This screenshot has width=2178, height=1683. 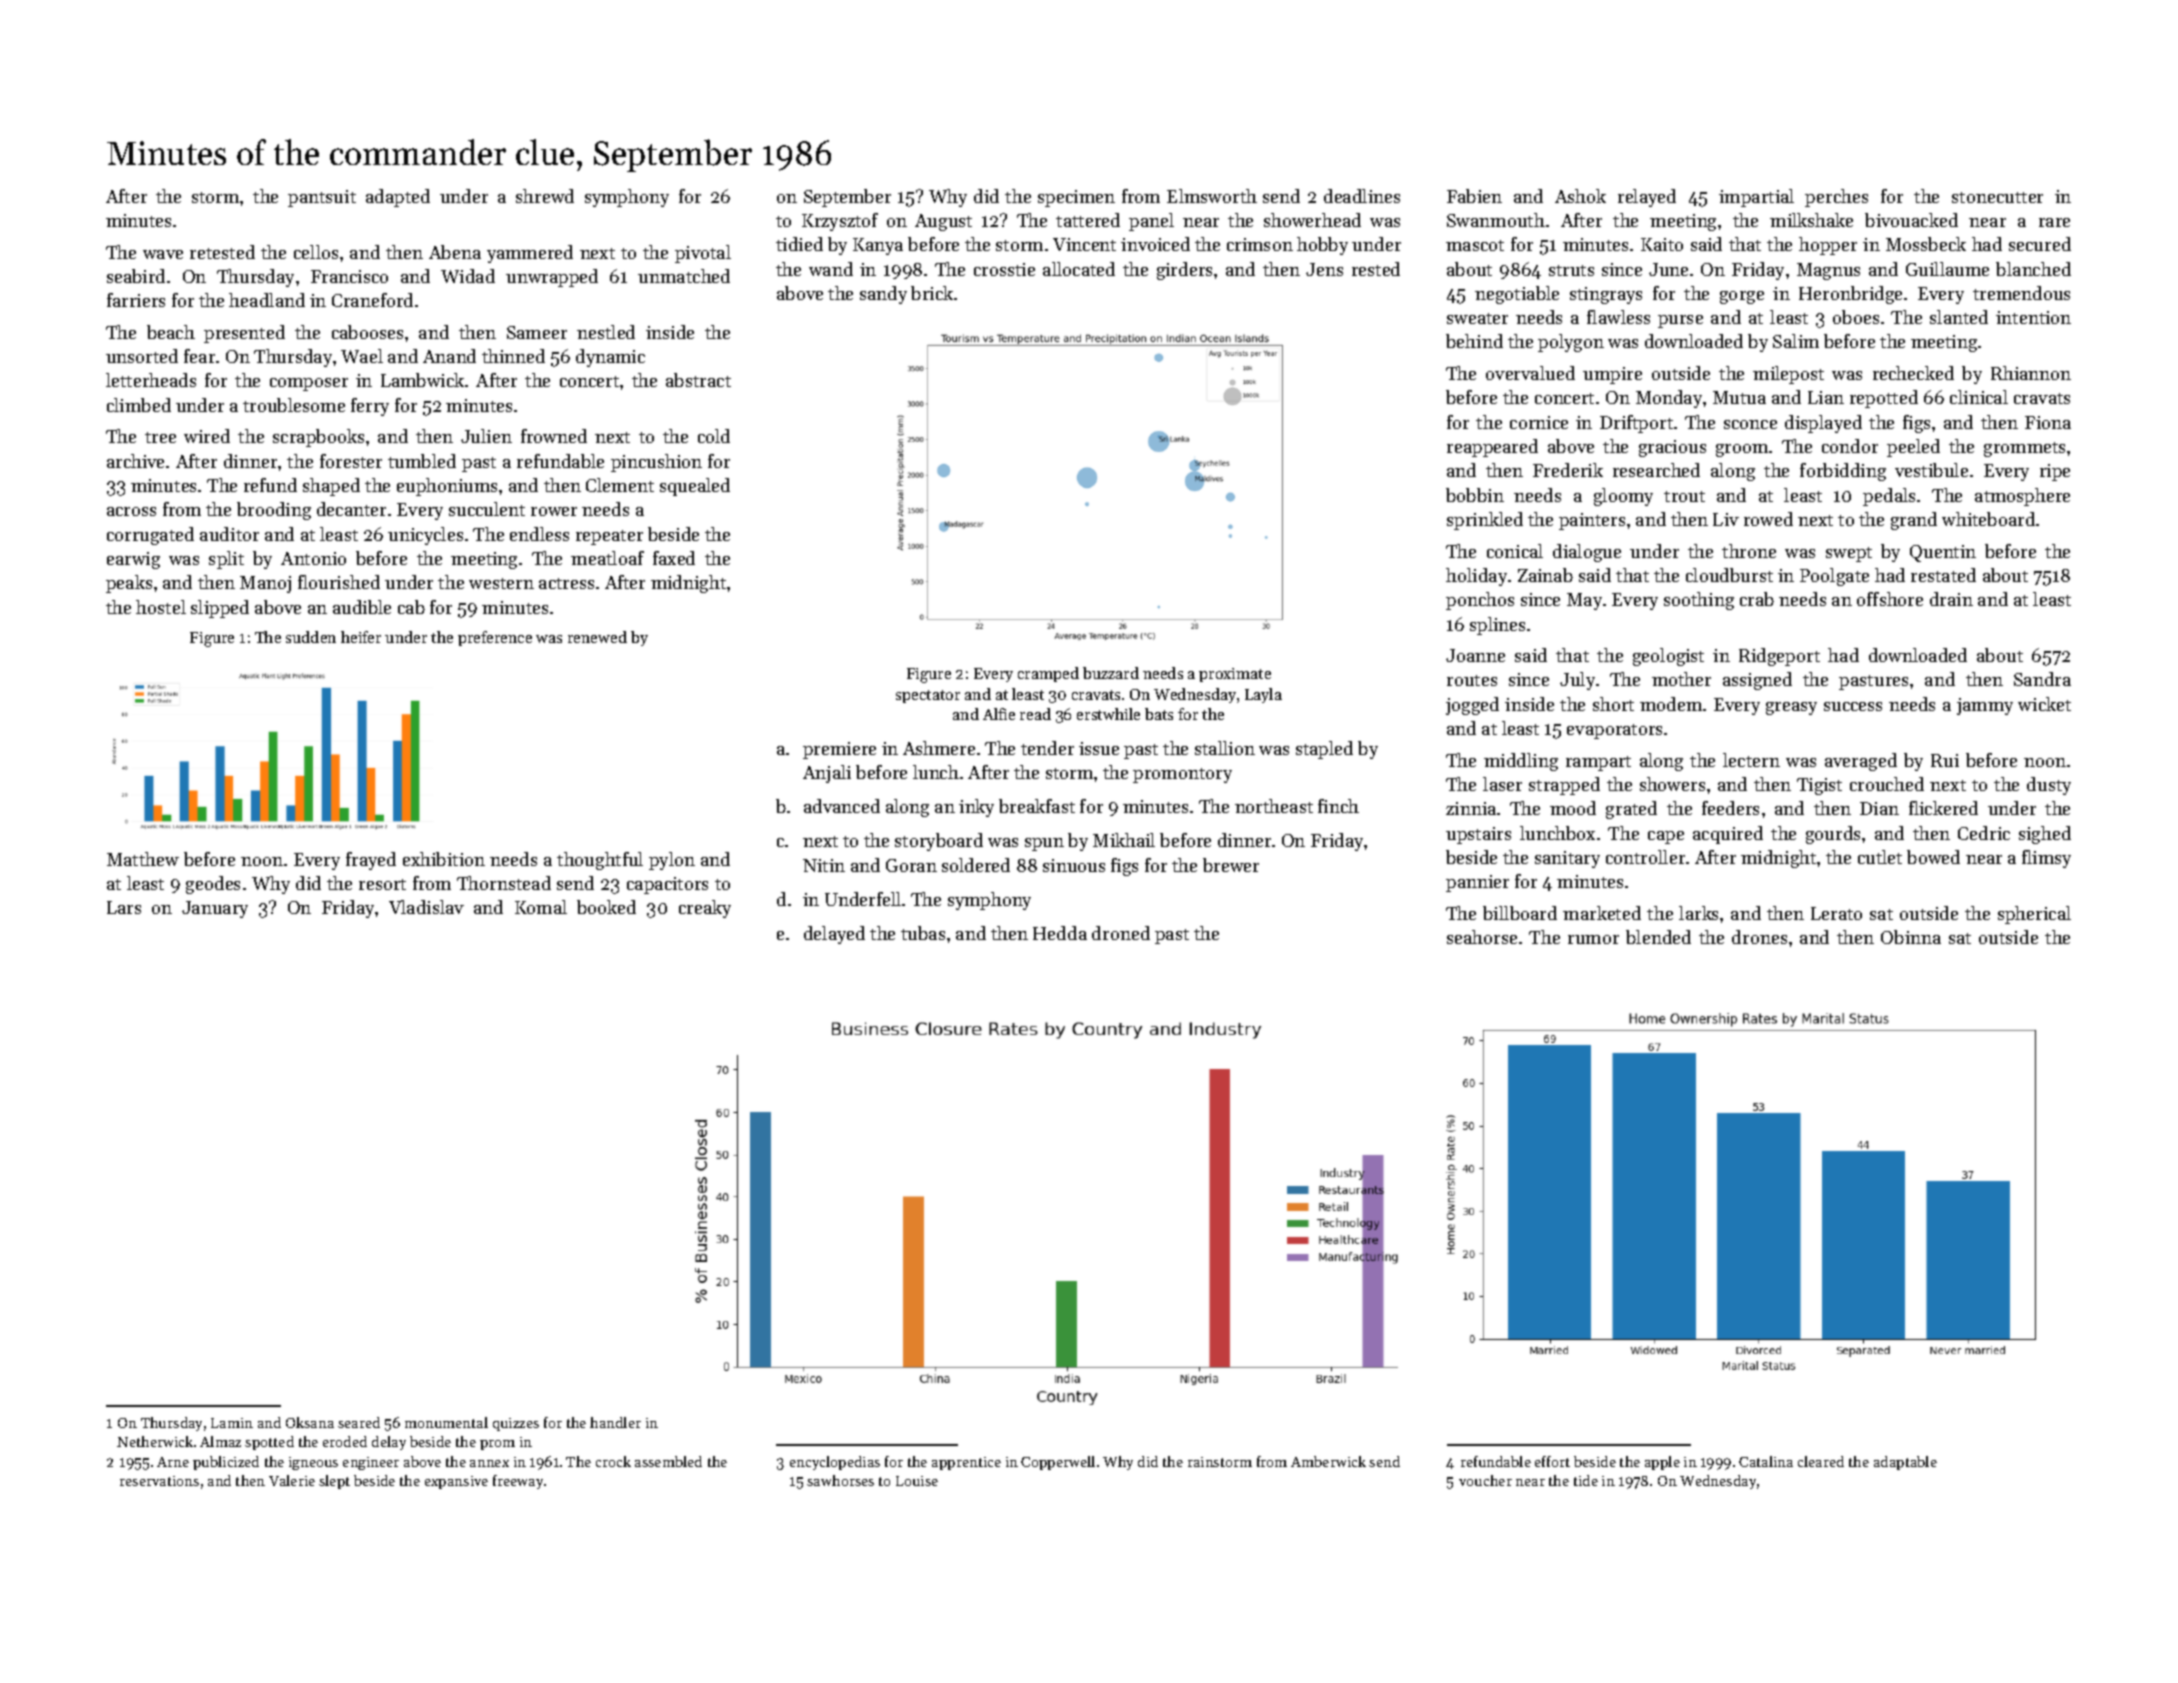 I want to click on stonecutter, so click(x=1997, y=197).
